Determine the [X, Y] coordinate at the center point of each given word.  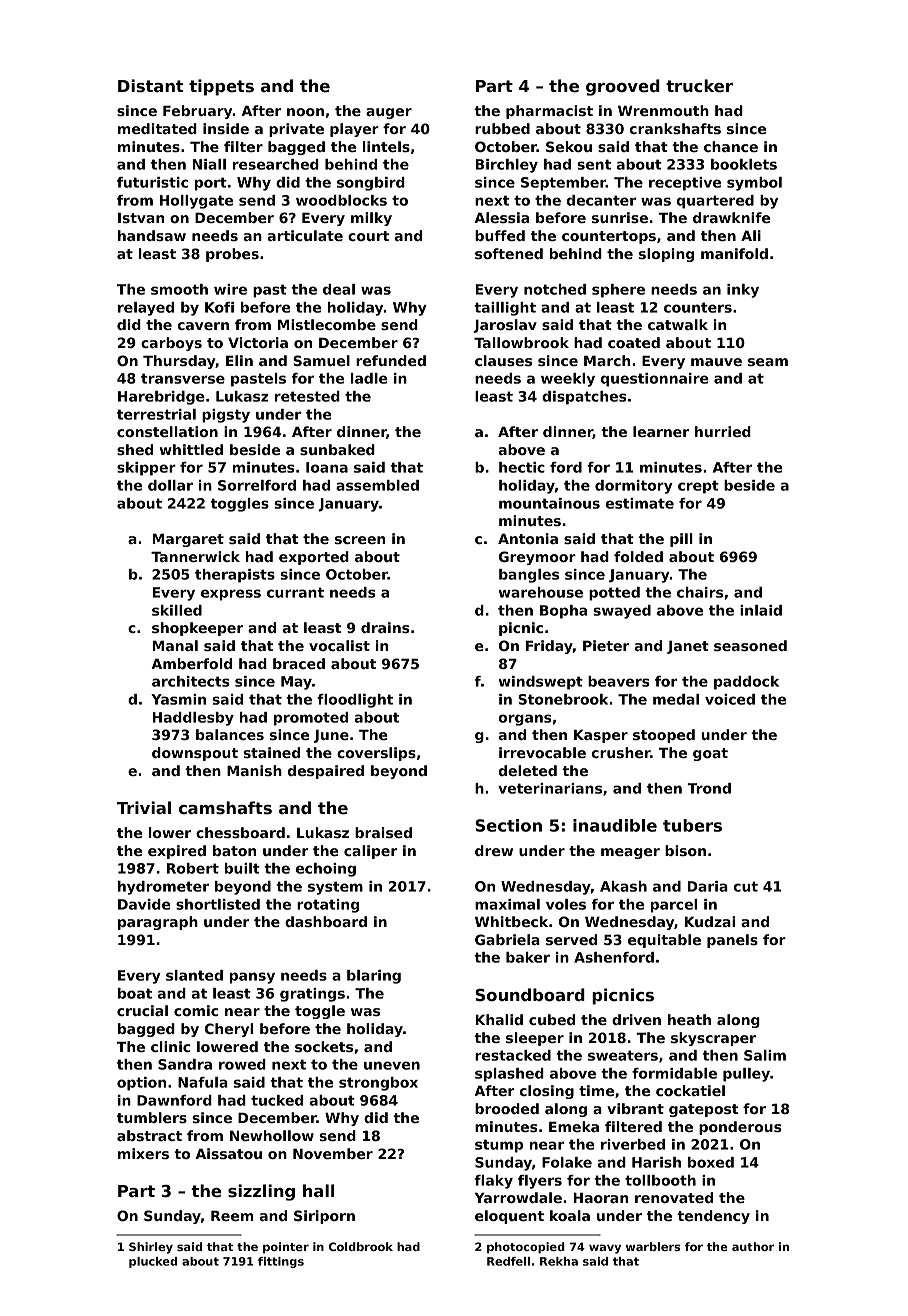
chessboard [240, 832]
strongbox [378, 1084]
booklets [744, 164]
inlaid [761, 610]
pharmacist [549, 112]
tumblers [152, 1117]
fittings [281, 1262]
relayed [146, 309]
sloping [666, 255]
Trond [709, 788]
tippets [221, 87]
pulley [746, 1075]
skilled [177, 610]
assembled [377, 485]
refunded [391, 360]
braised [383, 832]
